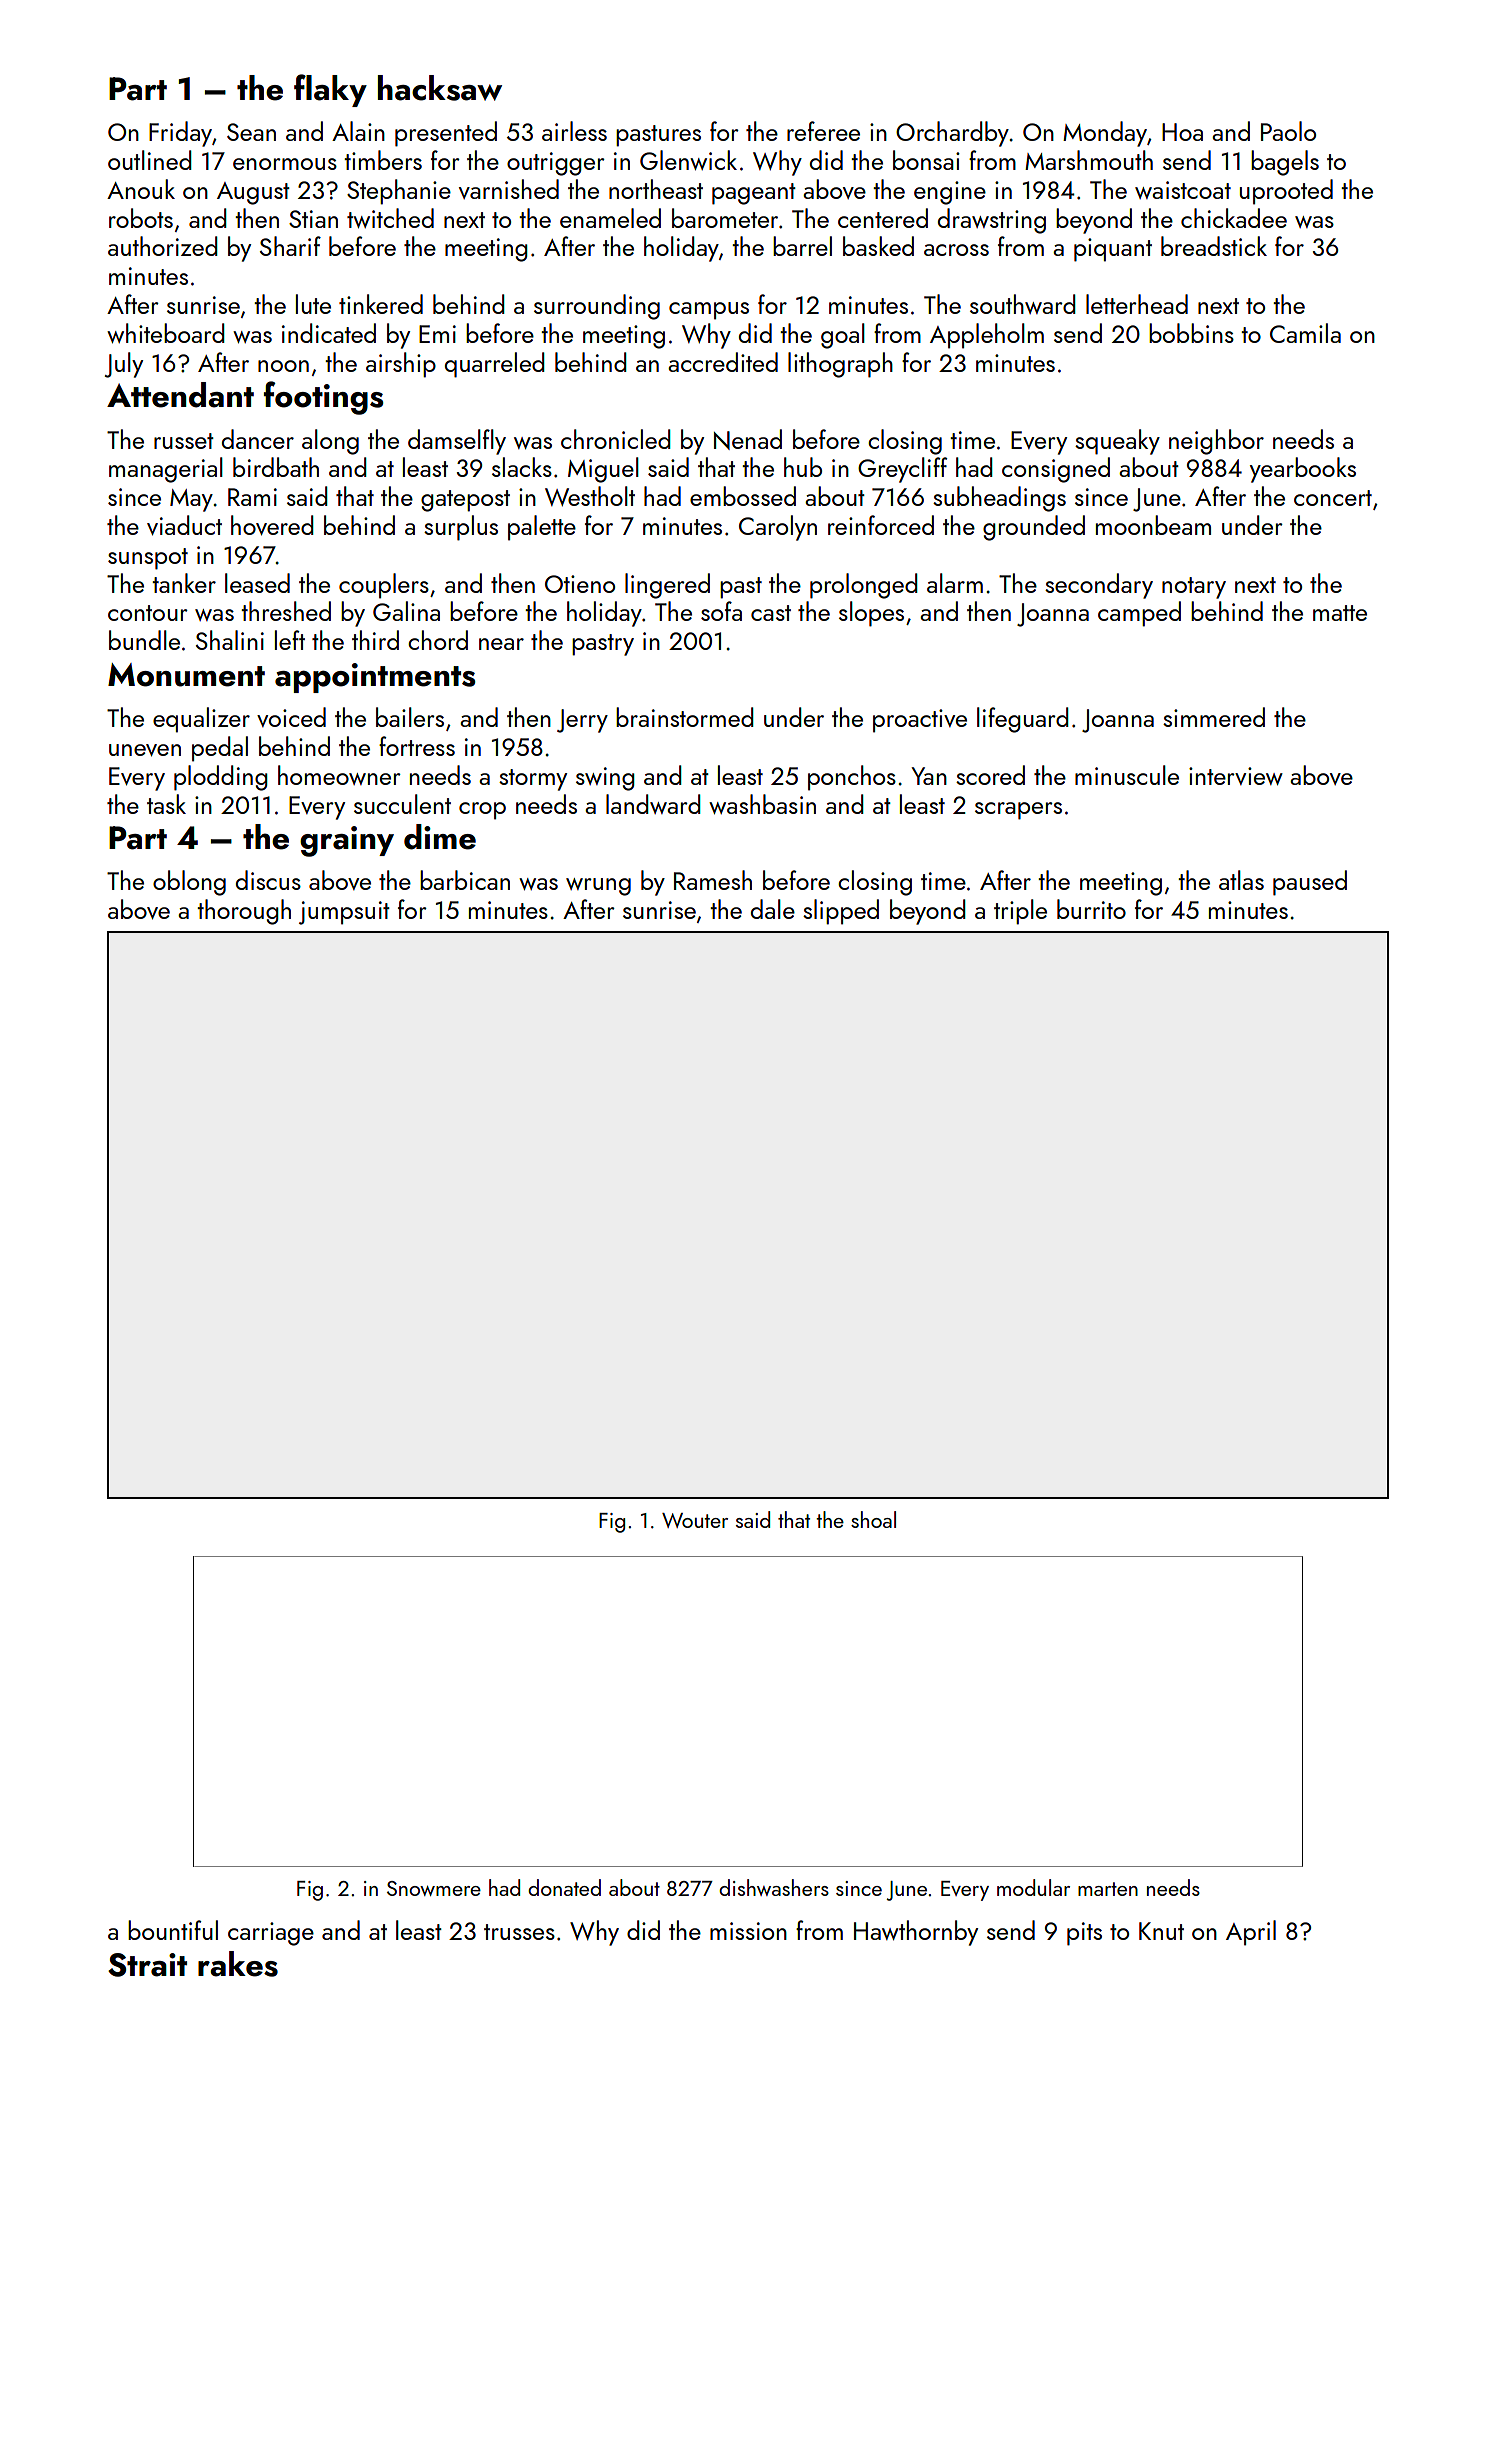  What do you see at coordinates (244, 912) in the page?
I see `thorough` at bounding box center [244, 912].
